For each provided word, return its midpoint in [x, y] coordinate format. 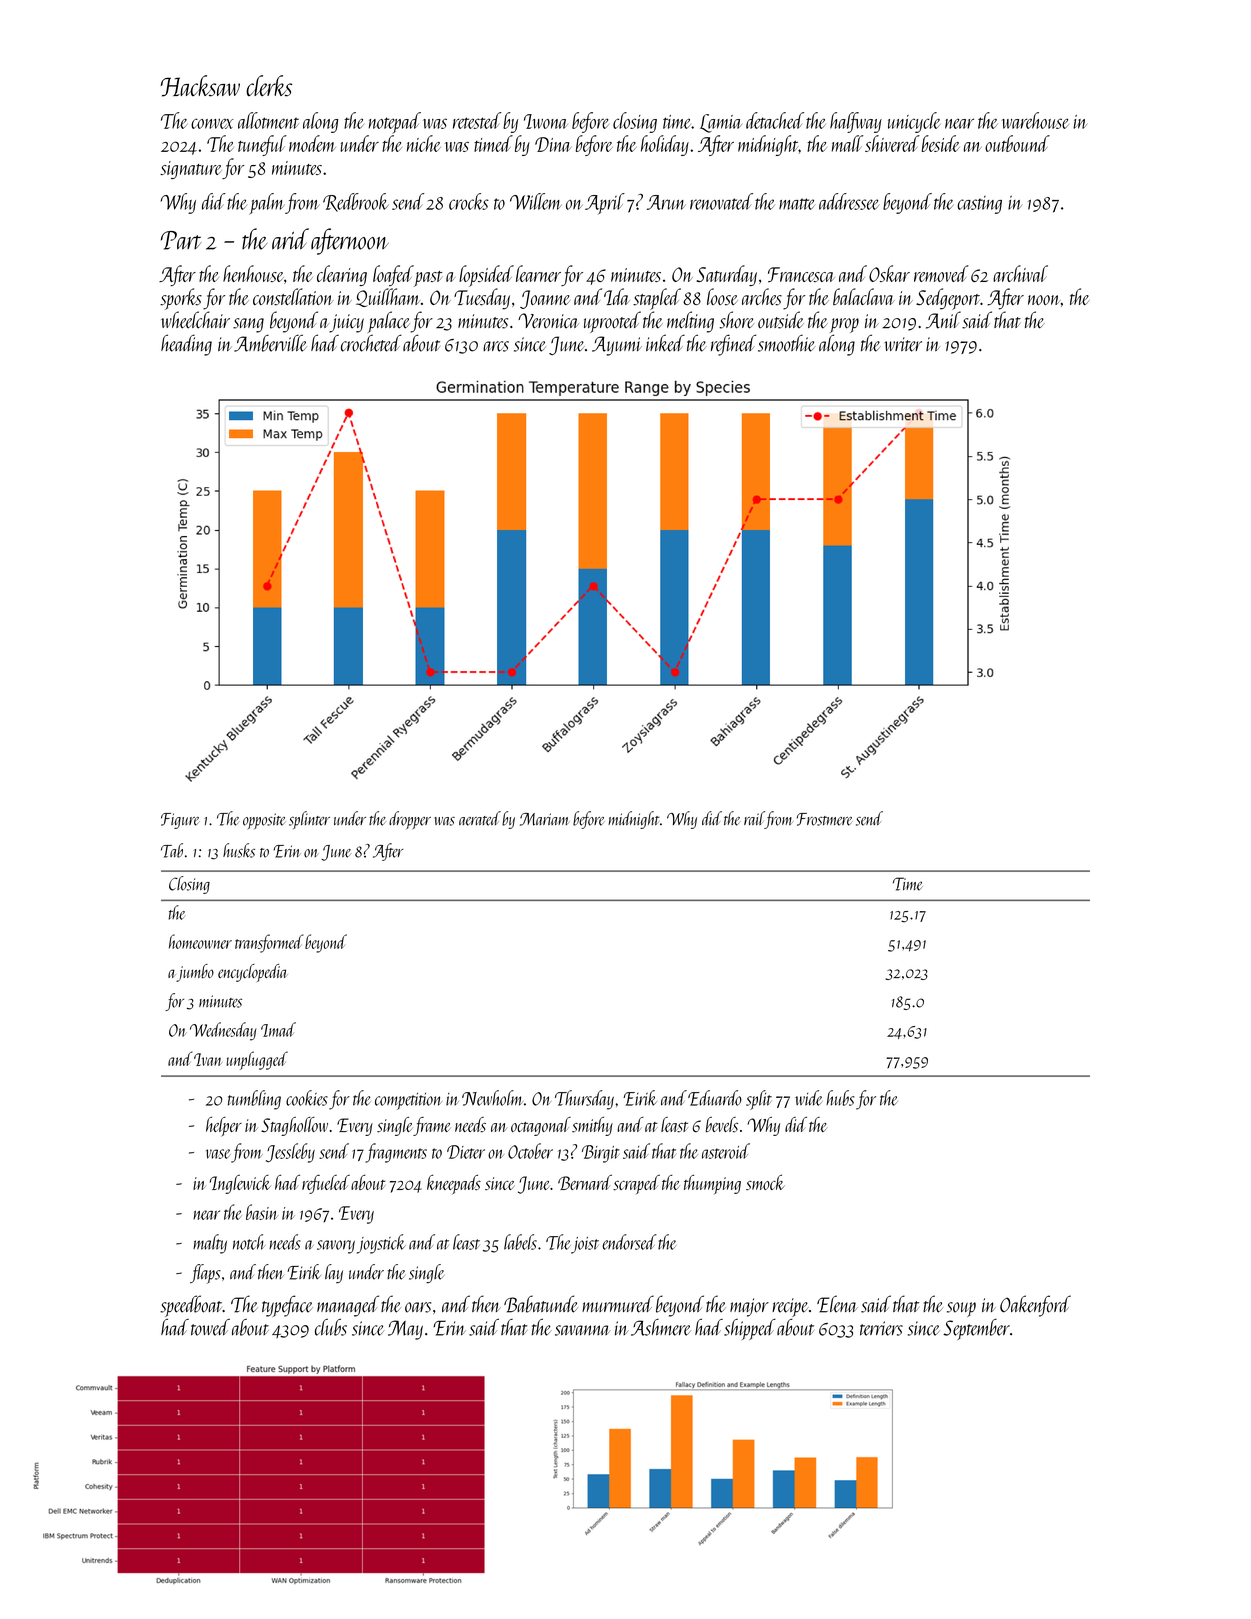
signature [191, 170]
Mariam [545, 819]
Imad [278, 1029]
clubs [331, 1327]
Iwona [546, 121]
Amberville [270, 343]
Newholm [492, 1098]
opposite [264, 821]
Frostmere [825, 819]
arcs [496, 346]
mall [847, 143]
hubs [840, 1098]
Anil [943, 320]
